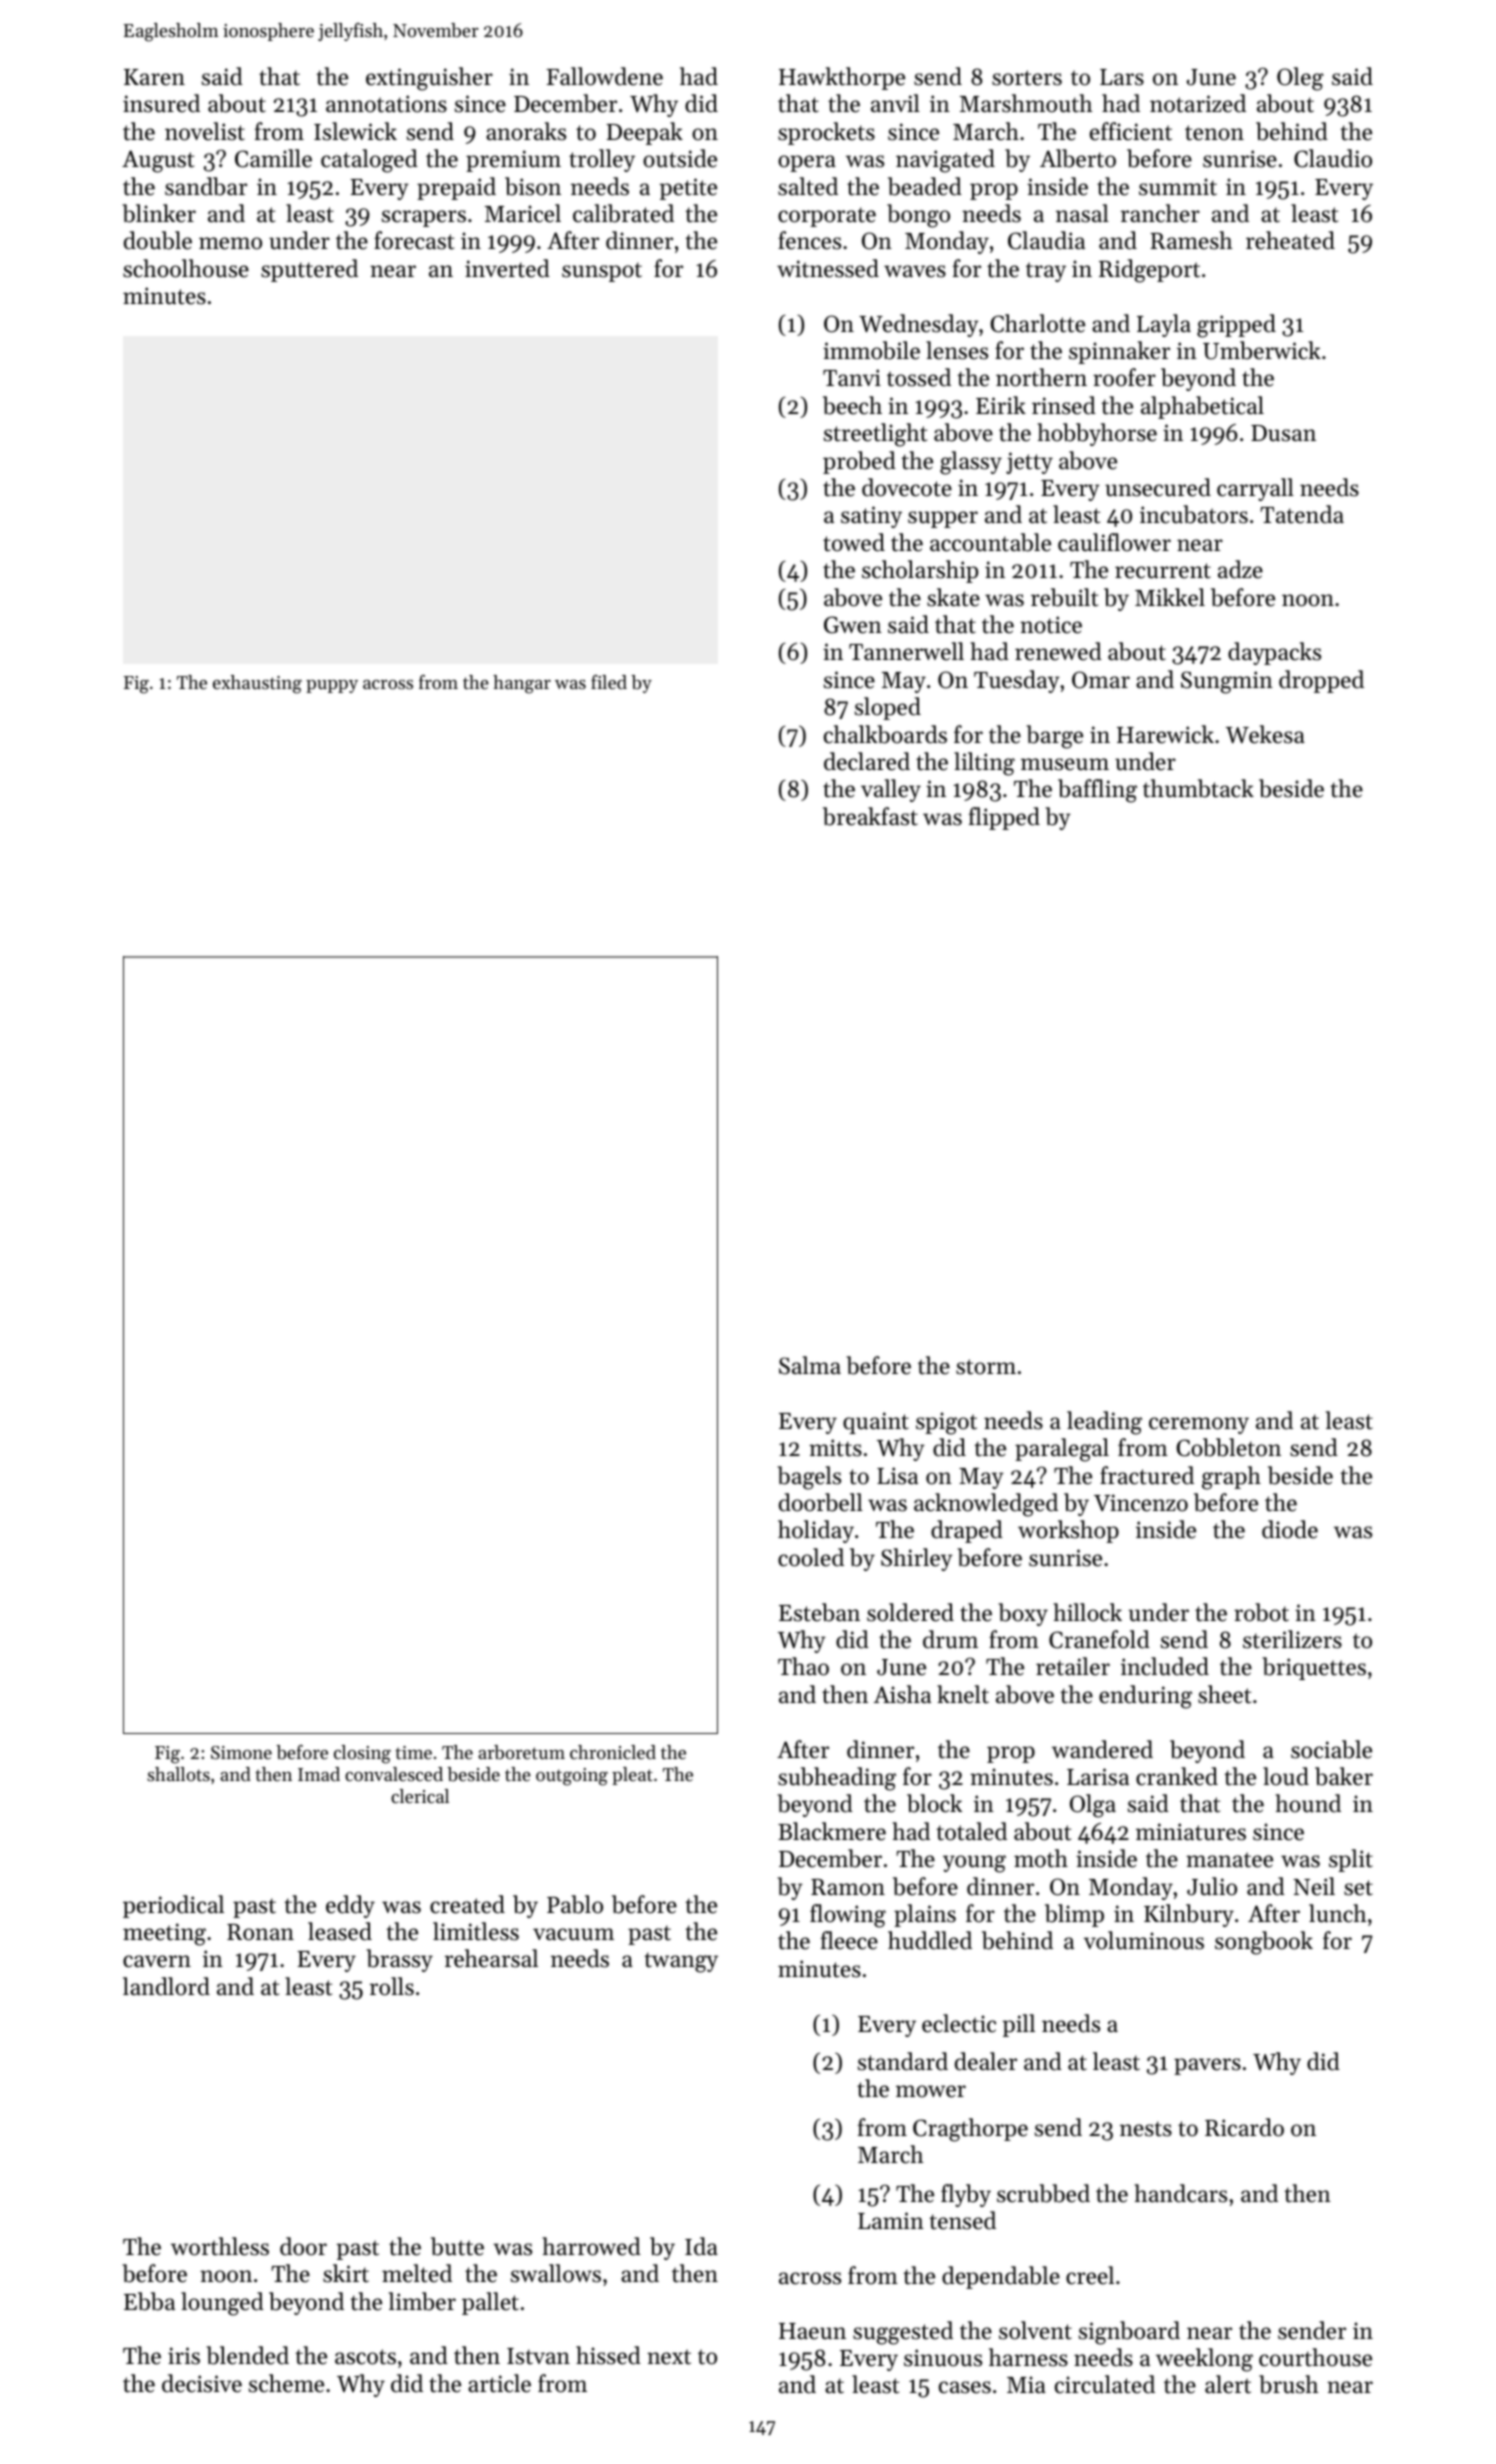 This page has width=1496, height=2464. I want to click on Hawkthorpe, so click(842, 78).
